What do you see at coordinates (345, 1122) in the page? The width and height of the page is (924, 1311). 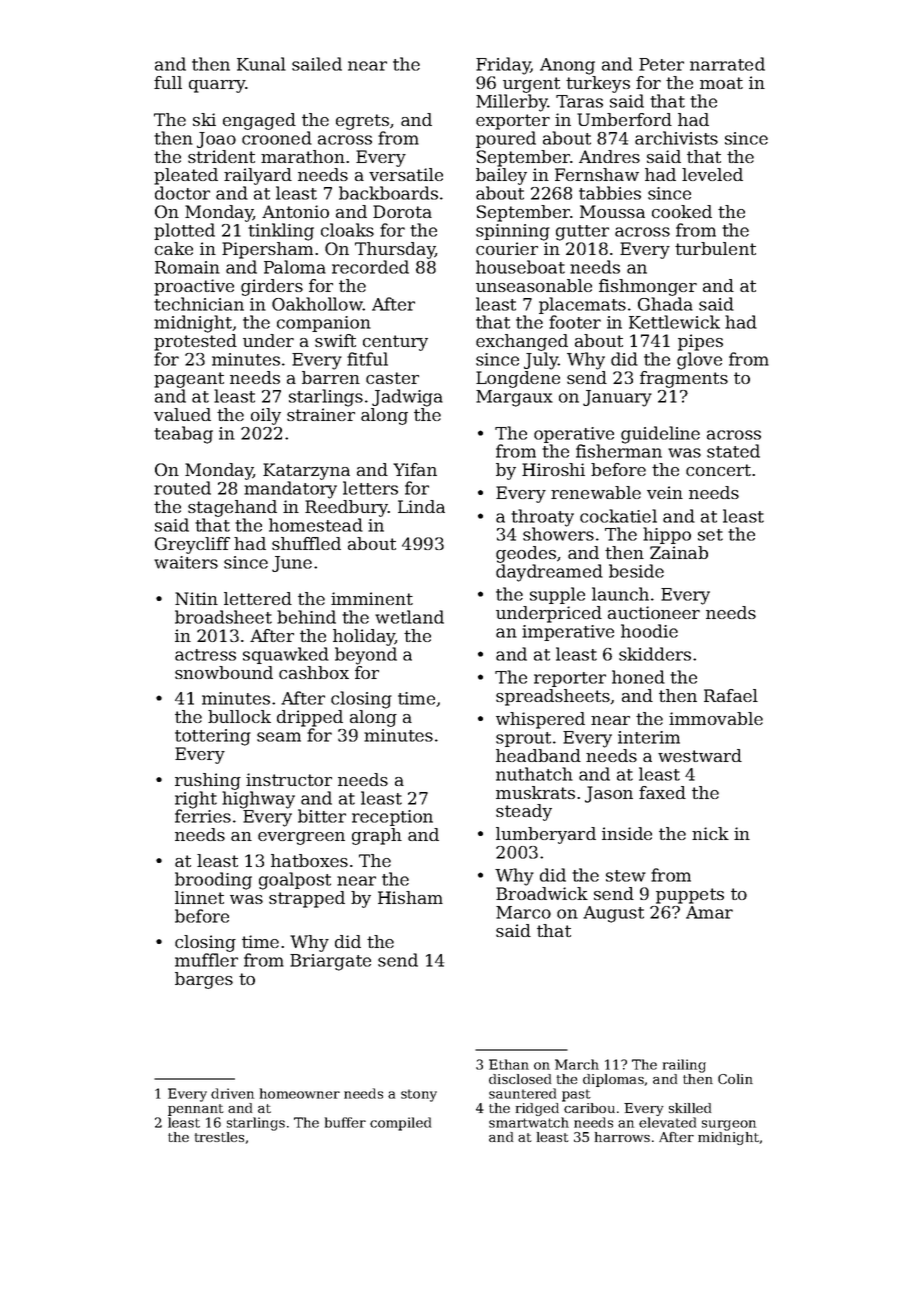 I see `buffer` at bounding box center [345, 1122].
